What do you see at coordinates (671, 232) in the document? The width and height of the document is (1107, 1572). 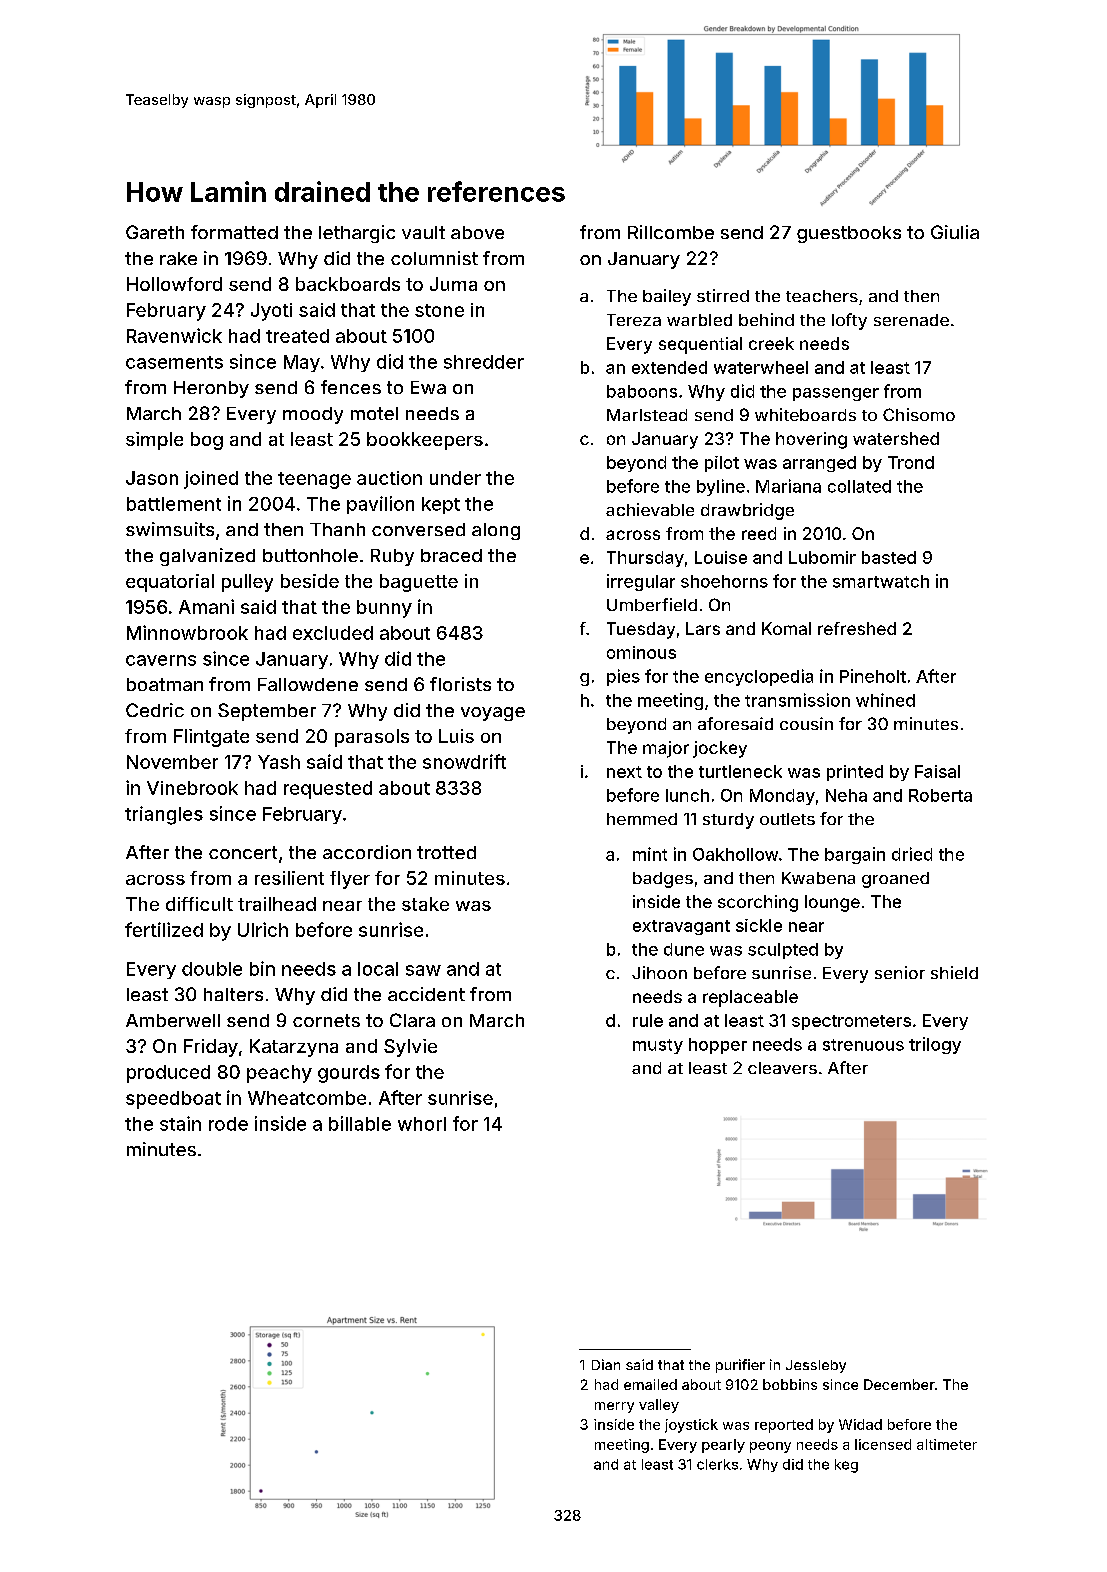 I see `Rillcombe` at bounding box center [671, 232].
